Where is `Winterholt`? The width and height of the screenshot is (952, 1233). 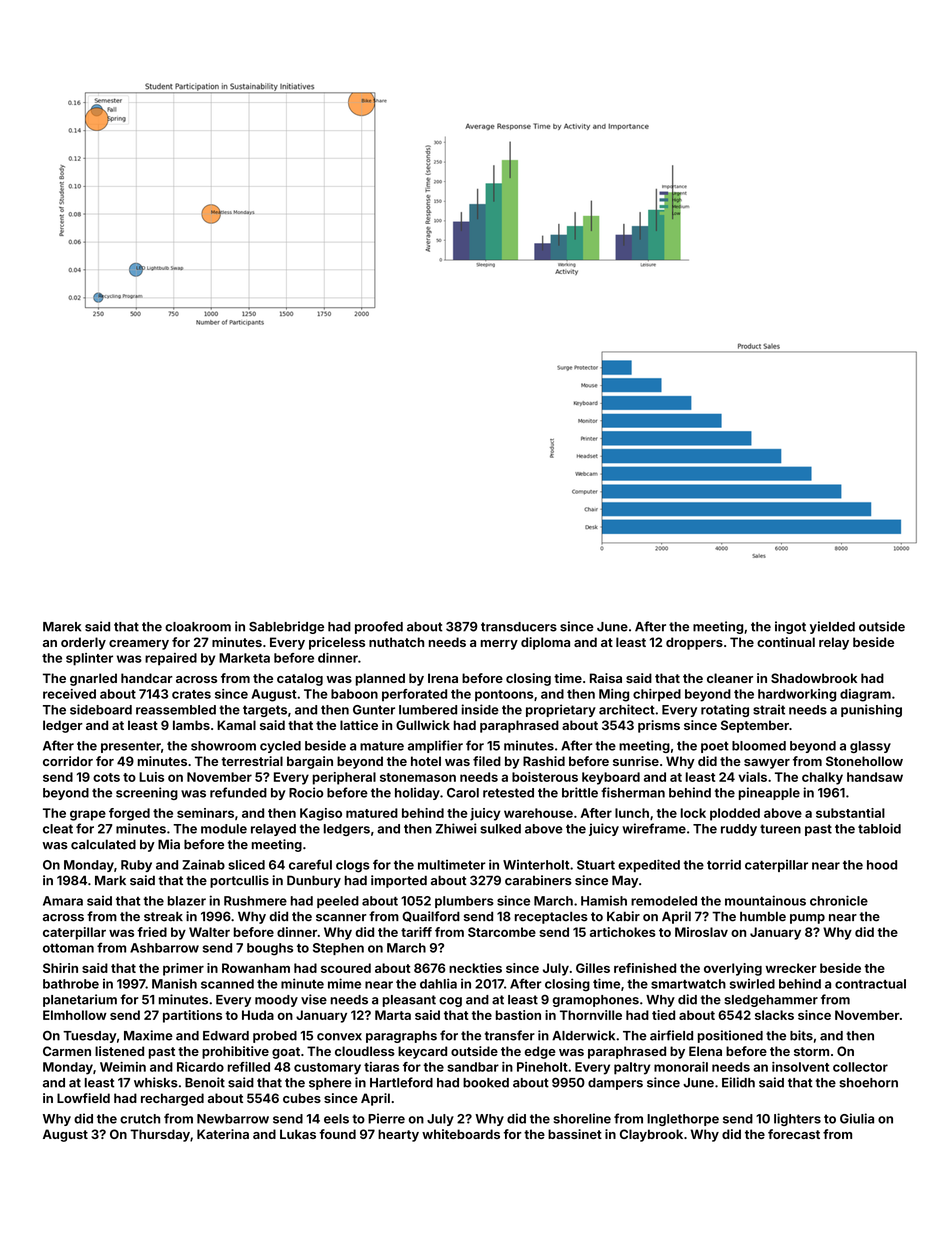
Winterholt is located at coordinates (536, 865).
